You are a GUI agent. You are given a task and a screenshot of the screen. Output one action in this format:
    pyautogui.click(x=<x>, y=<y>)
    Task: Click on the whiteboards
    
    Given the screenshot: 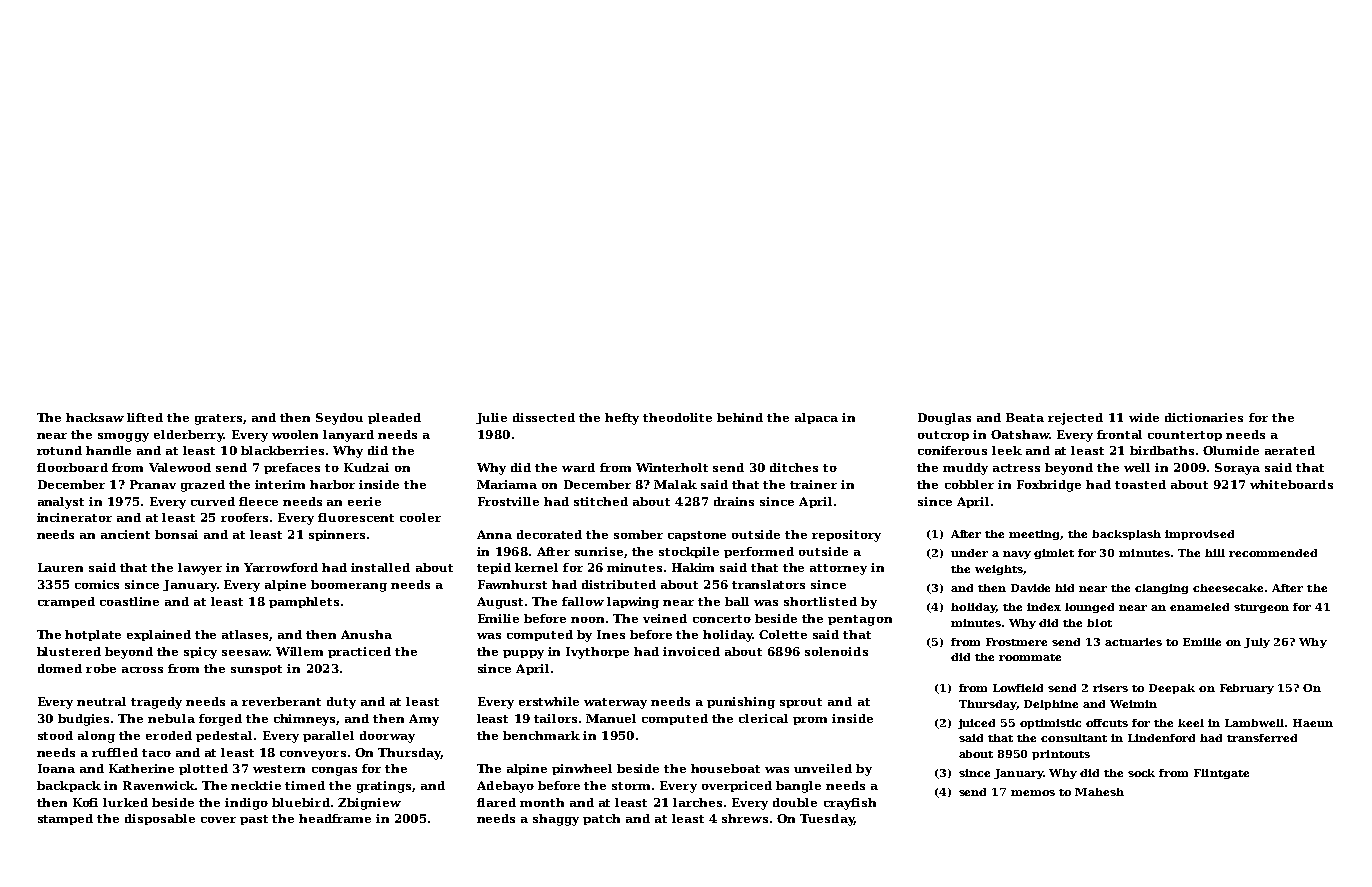 What is the action you would take?
    pyautogui.click(x=1291, y=484)
